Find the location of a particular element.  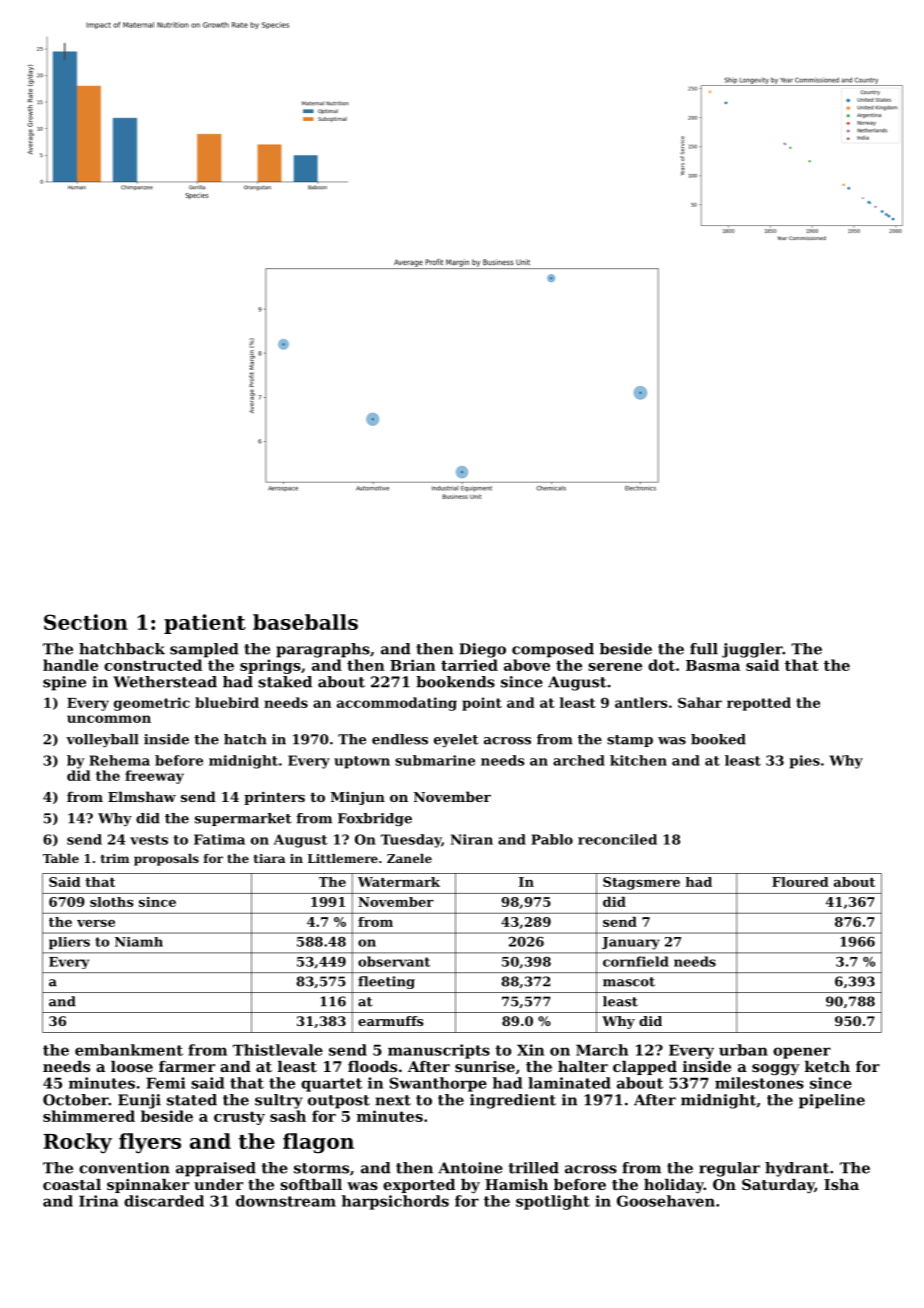

Elmshaw is located at coordinates (142, 796).
